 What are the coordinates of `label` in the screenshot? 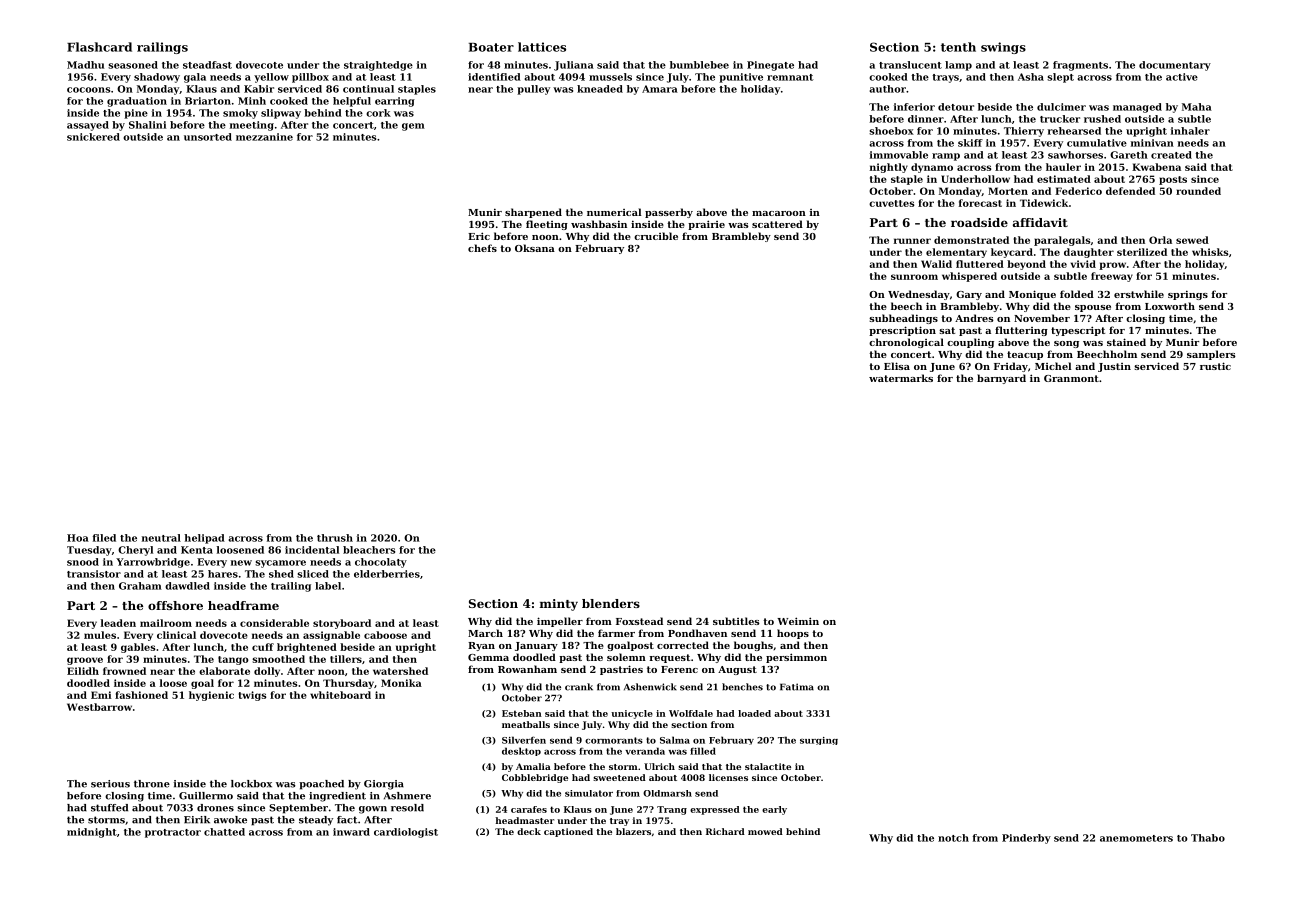 It's located at (328, 586).
